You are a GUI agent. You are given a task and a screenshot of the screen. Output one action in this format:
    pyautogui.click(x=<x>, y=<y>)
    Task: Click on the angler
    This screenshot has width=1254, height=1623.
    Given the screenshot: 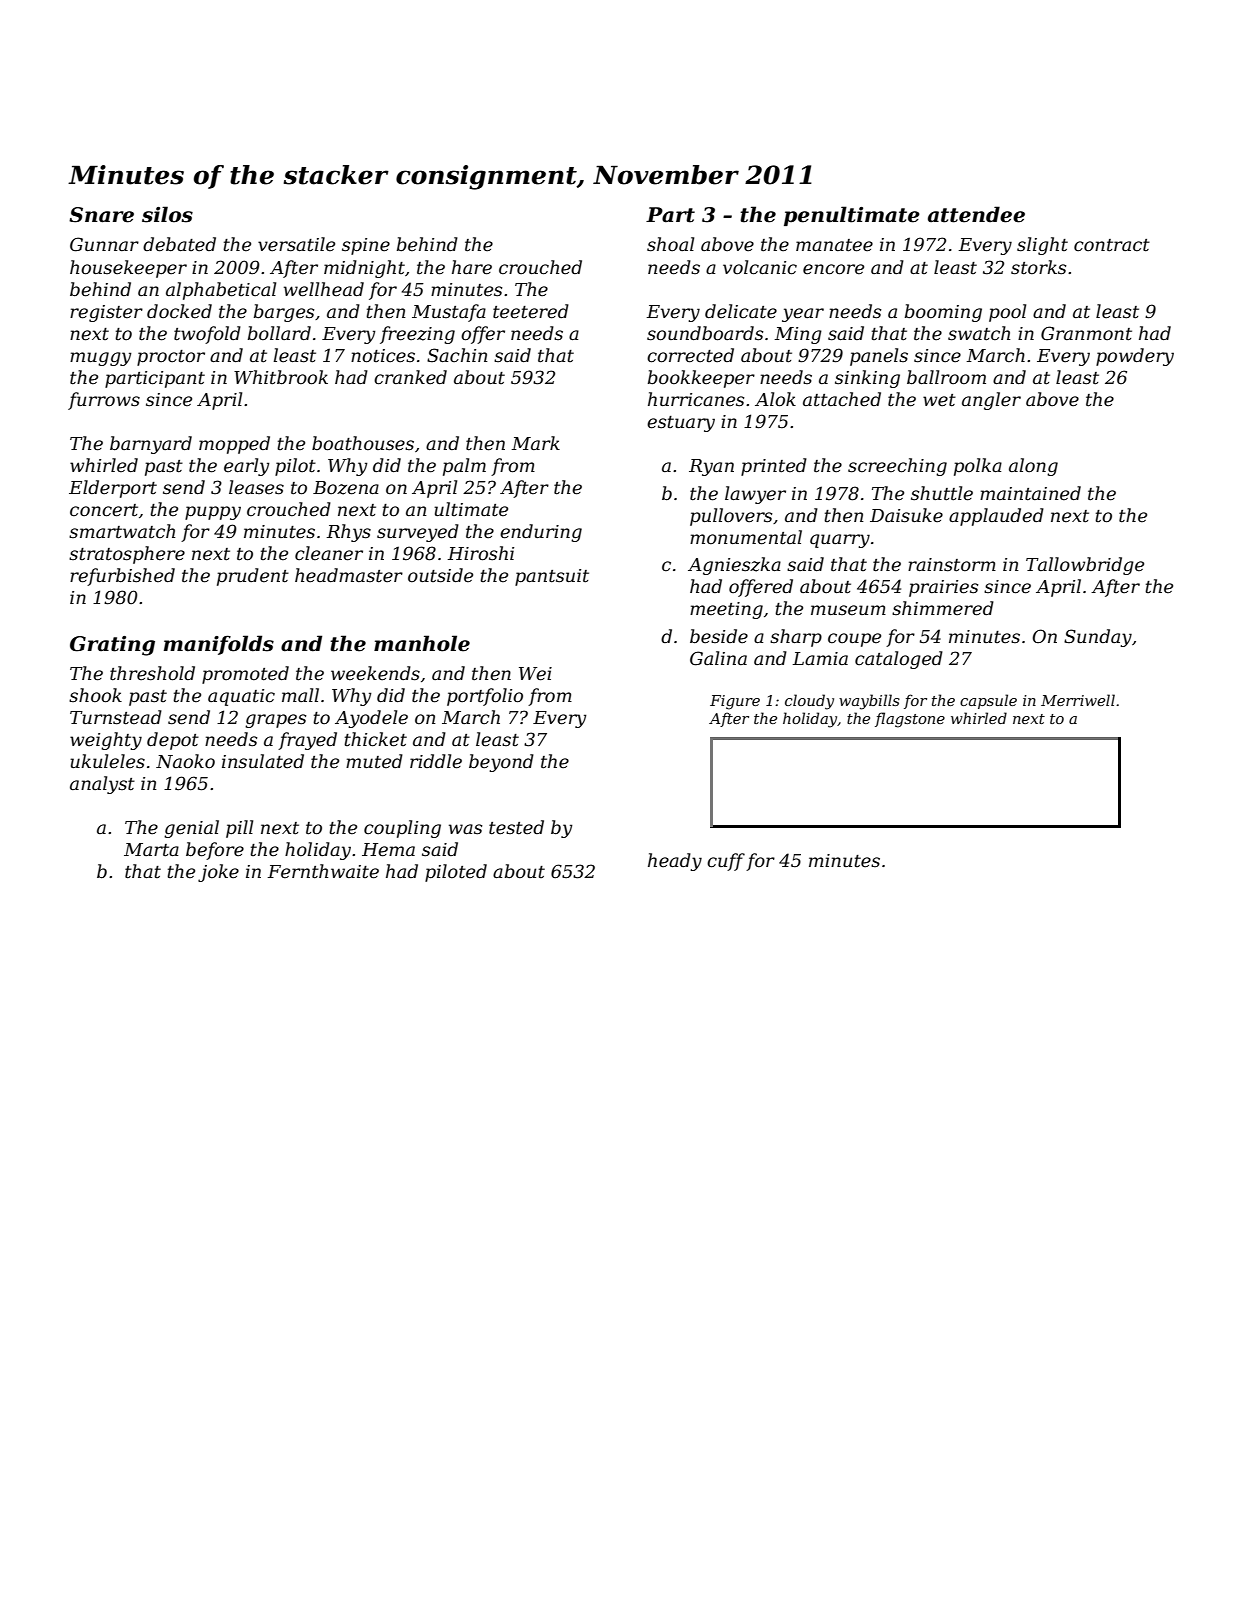 What is the action you would take?
    pyautogui.click(x=991, y=401)
